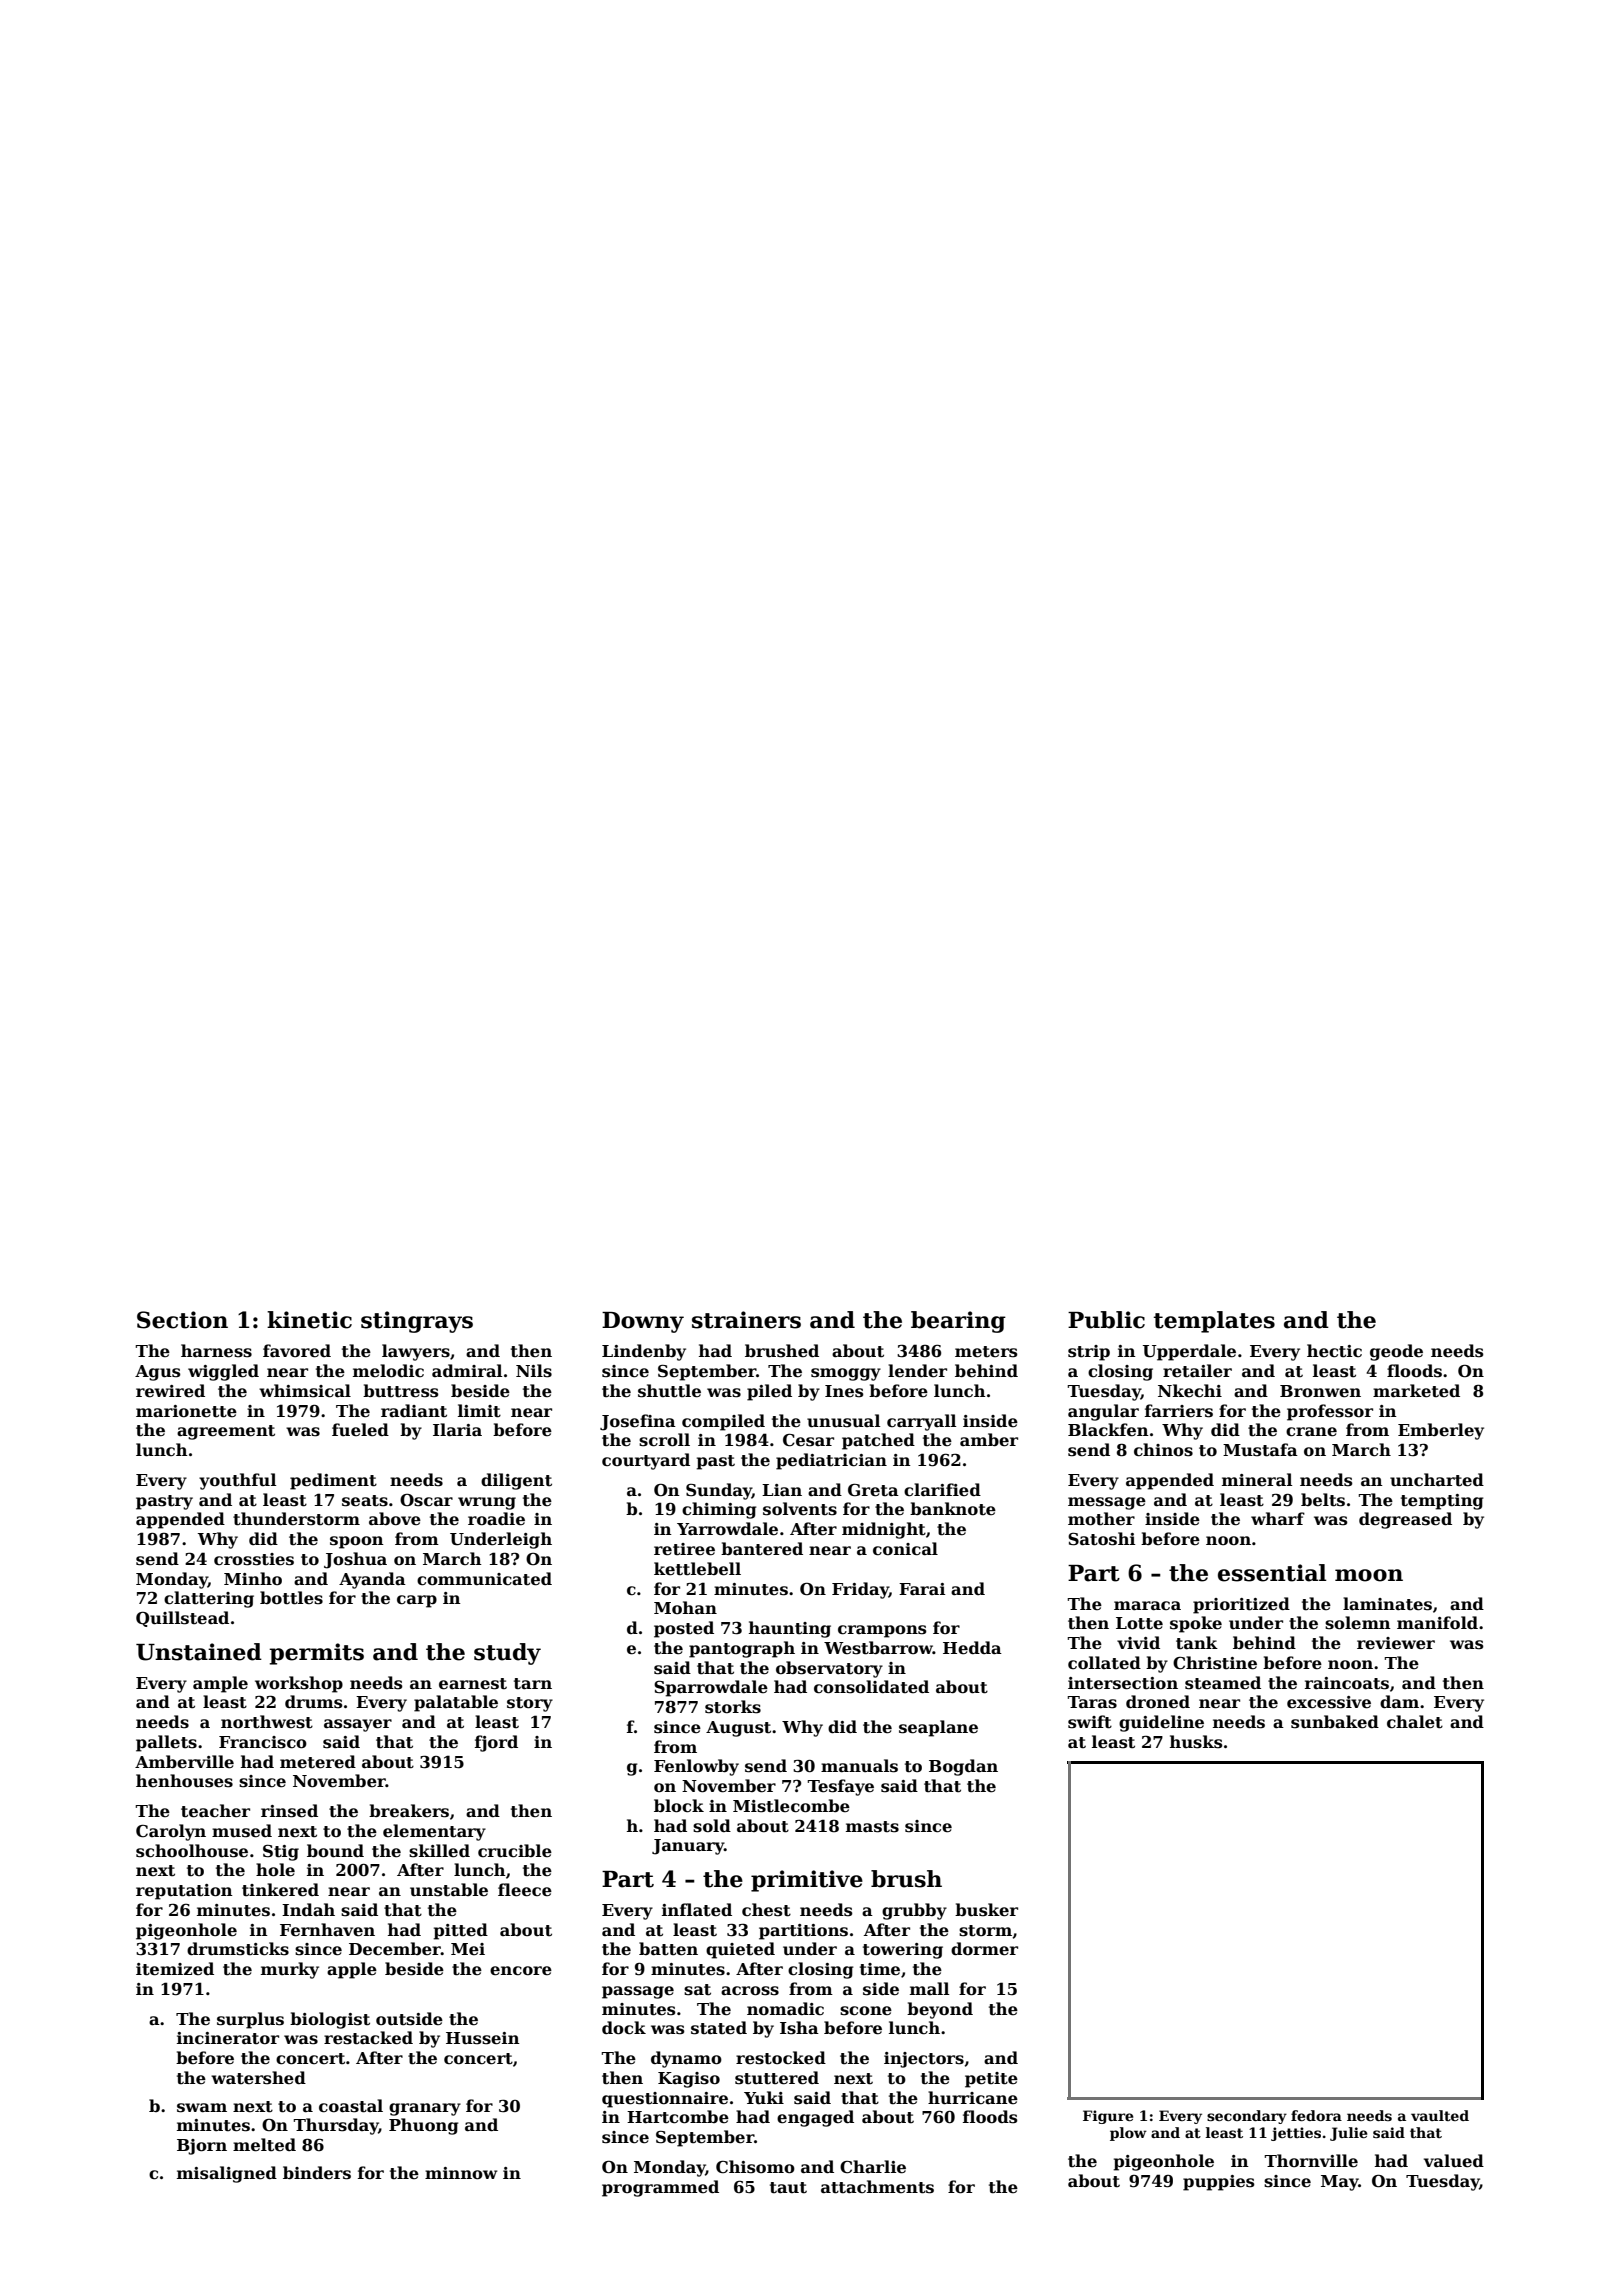  I want to click on kinetic, so click(309, 1320).
